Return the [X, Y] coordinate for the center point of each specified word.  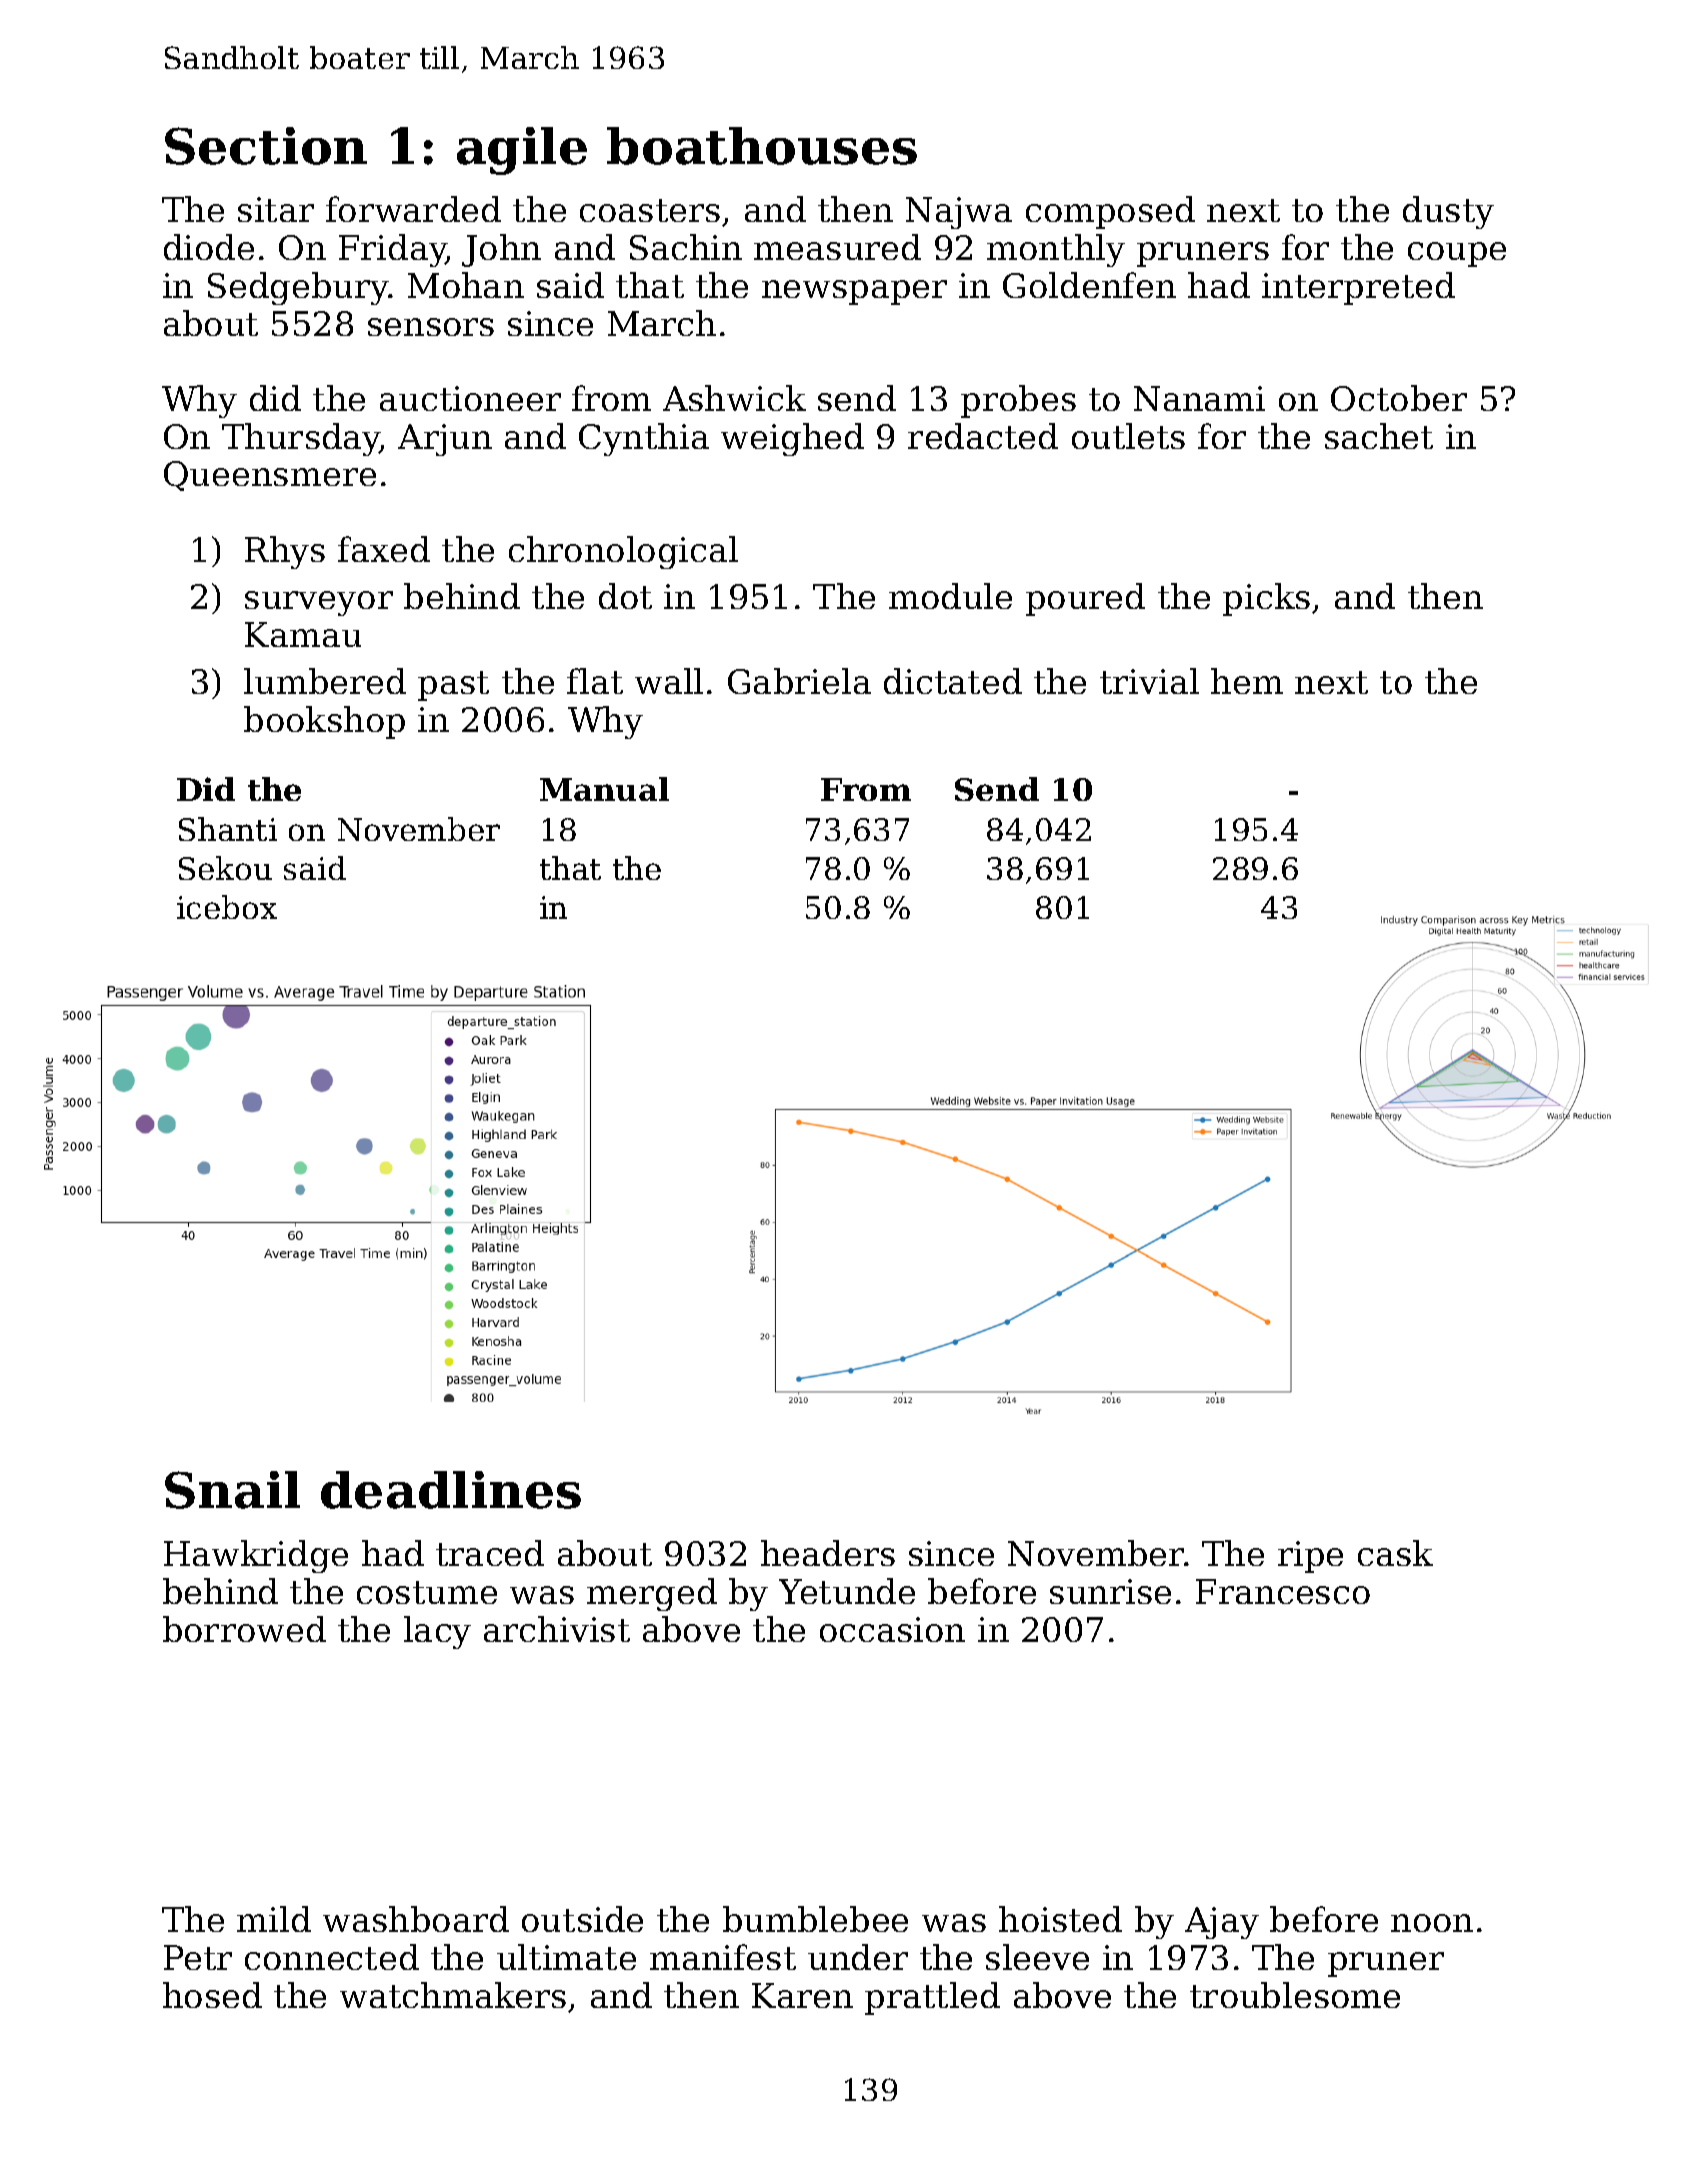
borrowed [244, 1629]
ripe [1310, 1557]
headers [828, 1553]
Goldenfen [1089, 285]
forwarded [413, 209]
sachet [1379, 436]
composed [1110, 212]
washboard [416, 1919]
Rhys [285, 552]
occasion [892, 1629]
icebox [227, 907]
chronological [623, 552]
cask [1395, 1553]
